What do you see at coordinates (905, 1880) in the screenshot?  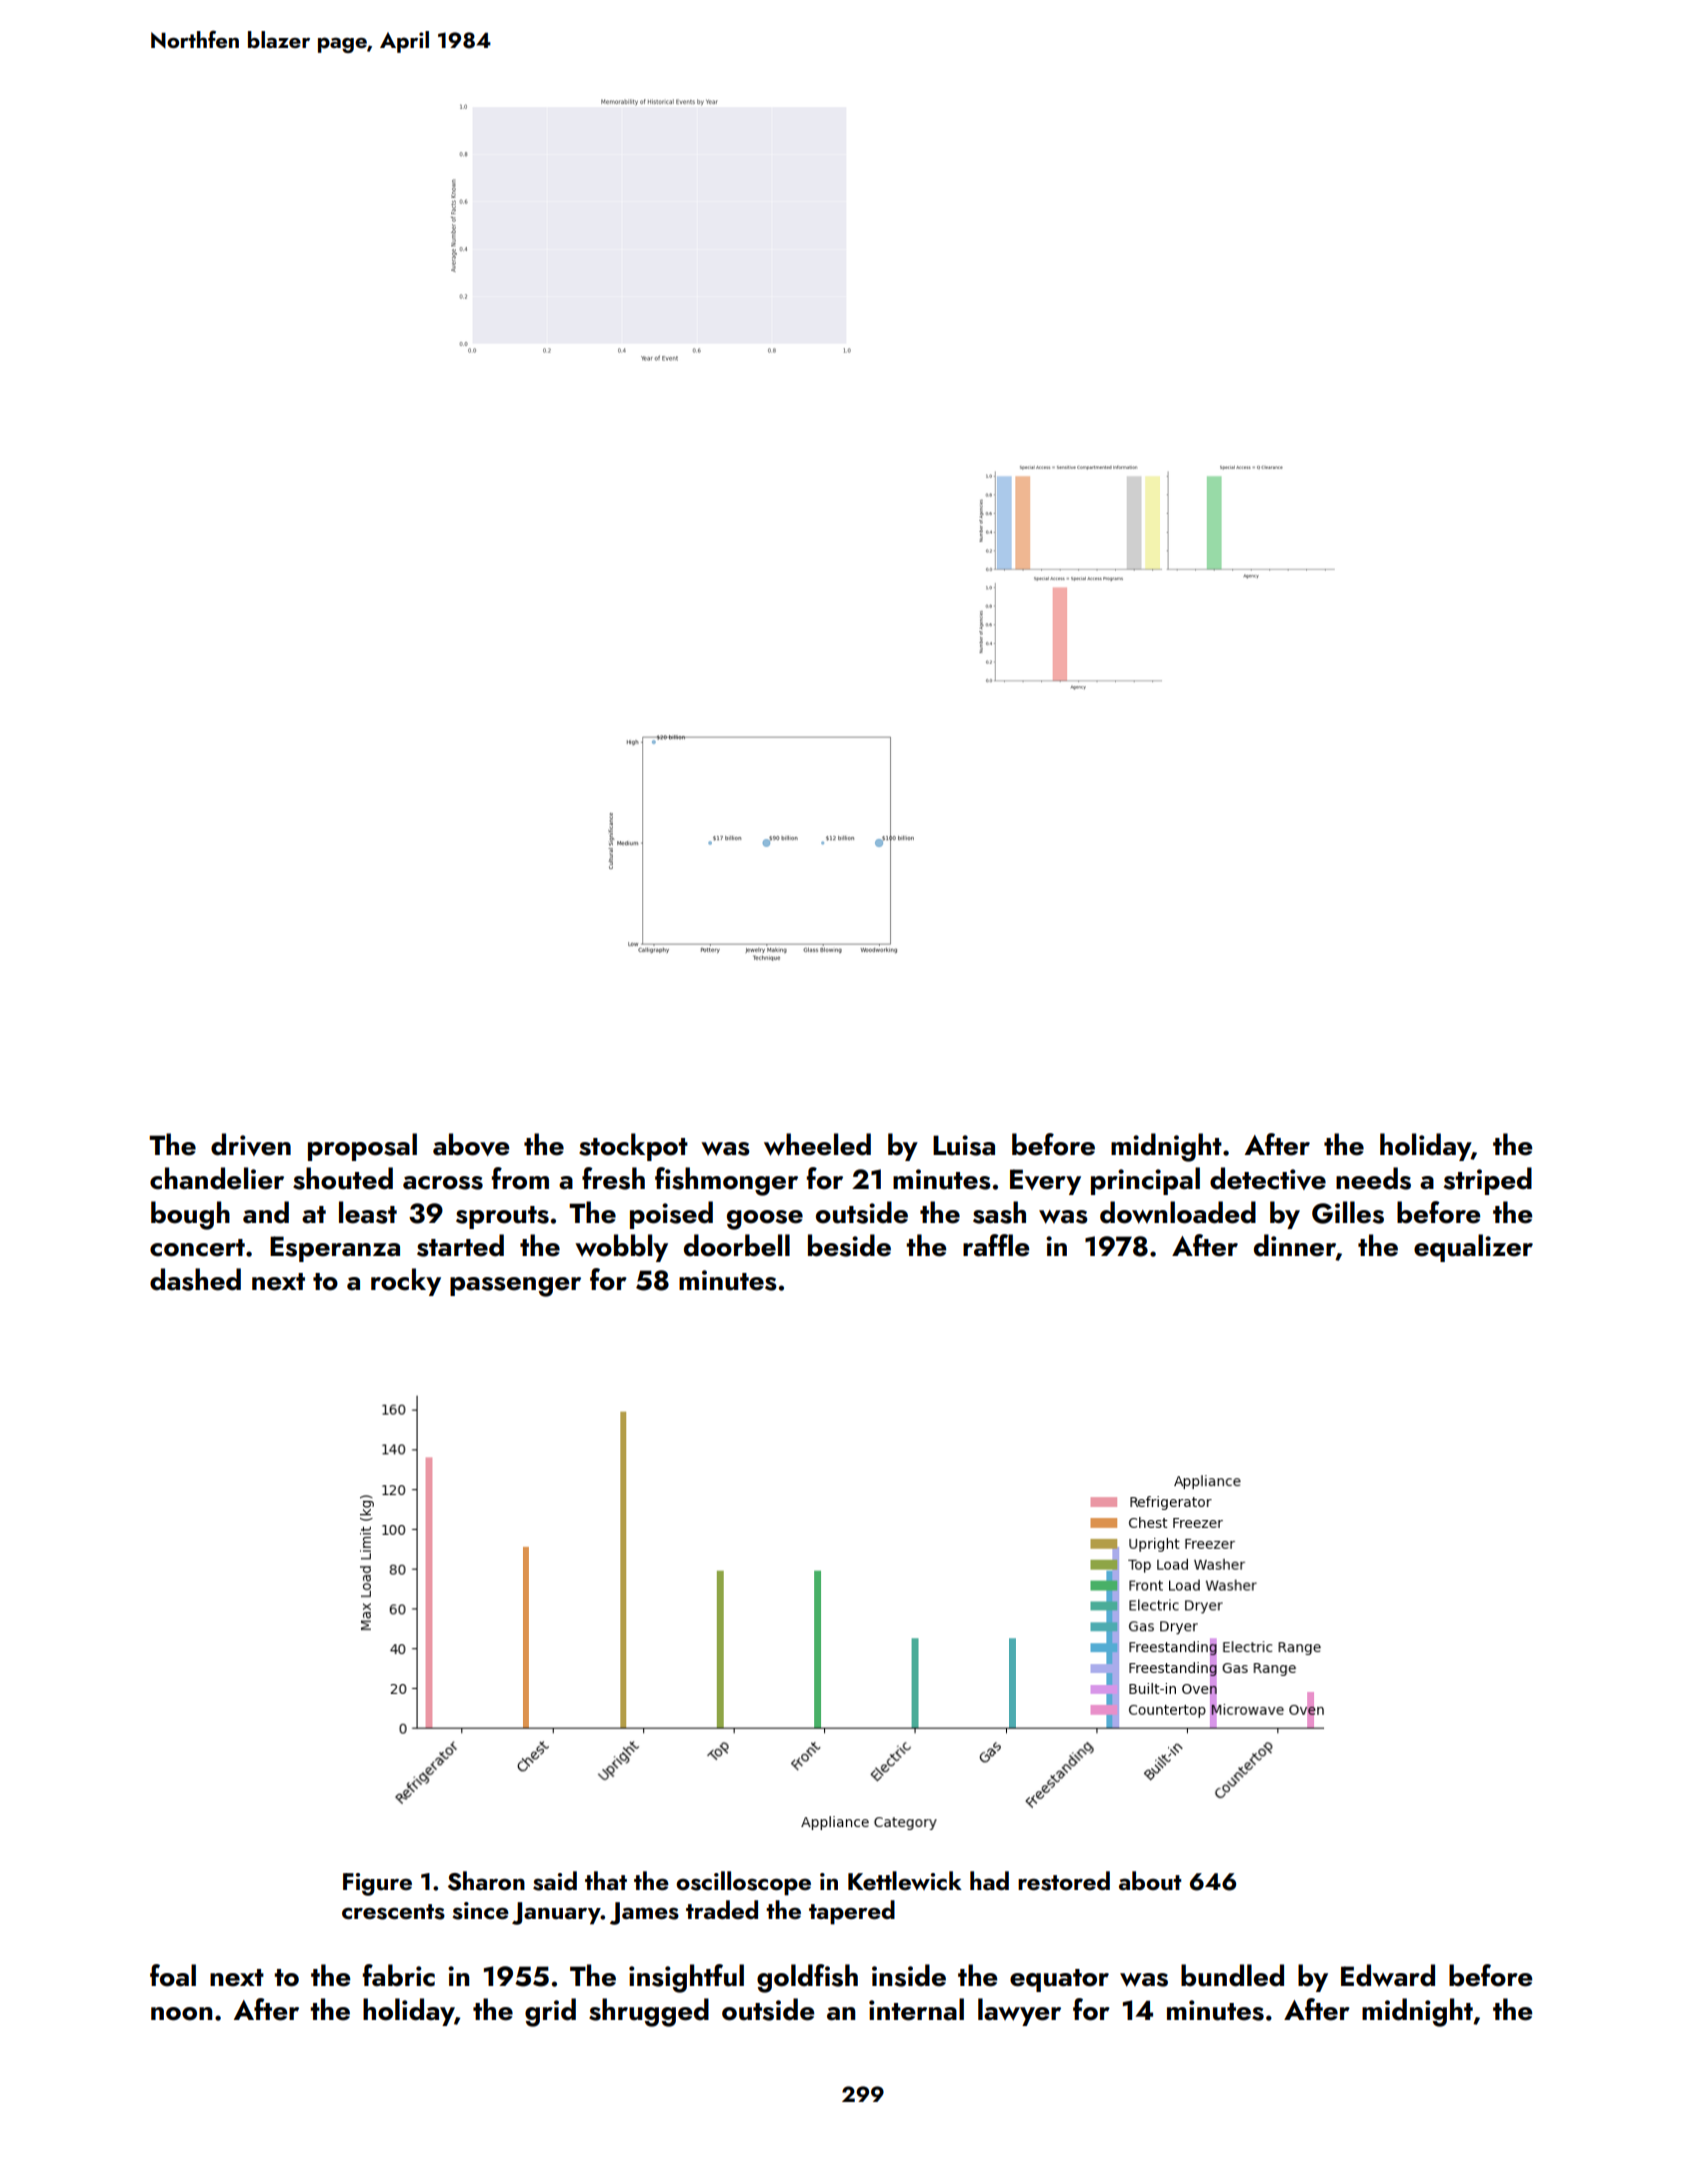 I see `Kettlewick` at bounding box center [905, 1880].
